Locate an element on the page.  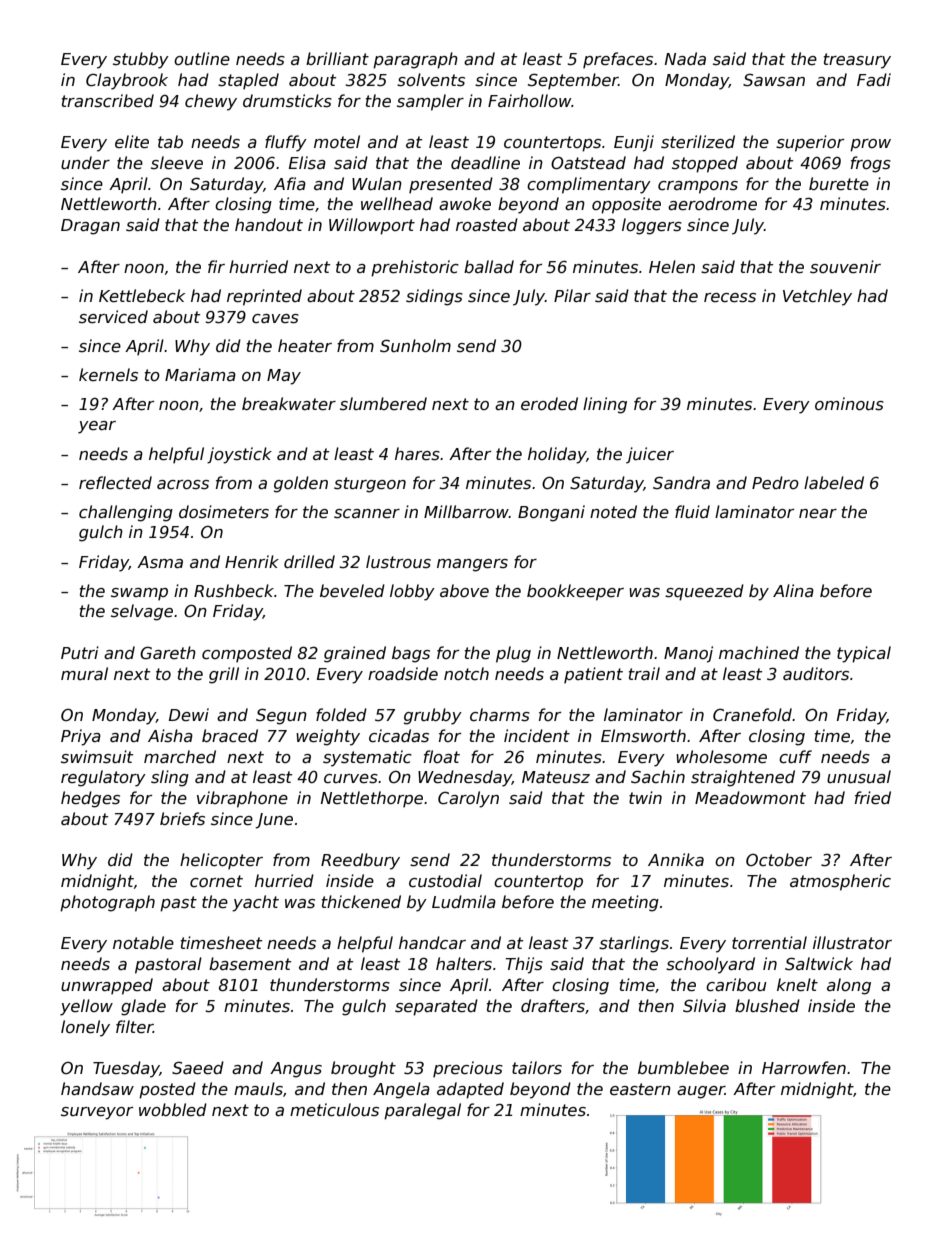
atmospheric is located at coordinates (840, 882).
